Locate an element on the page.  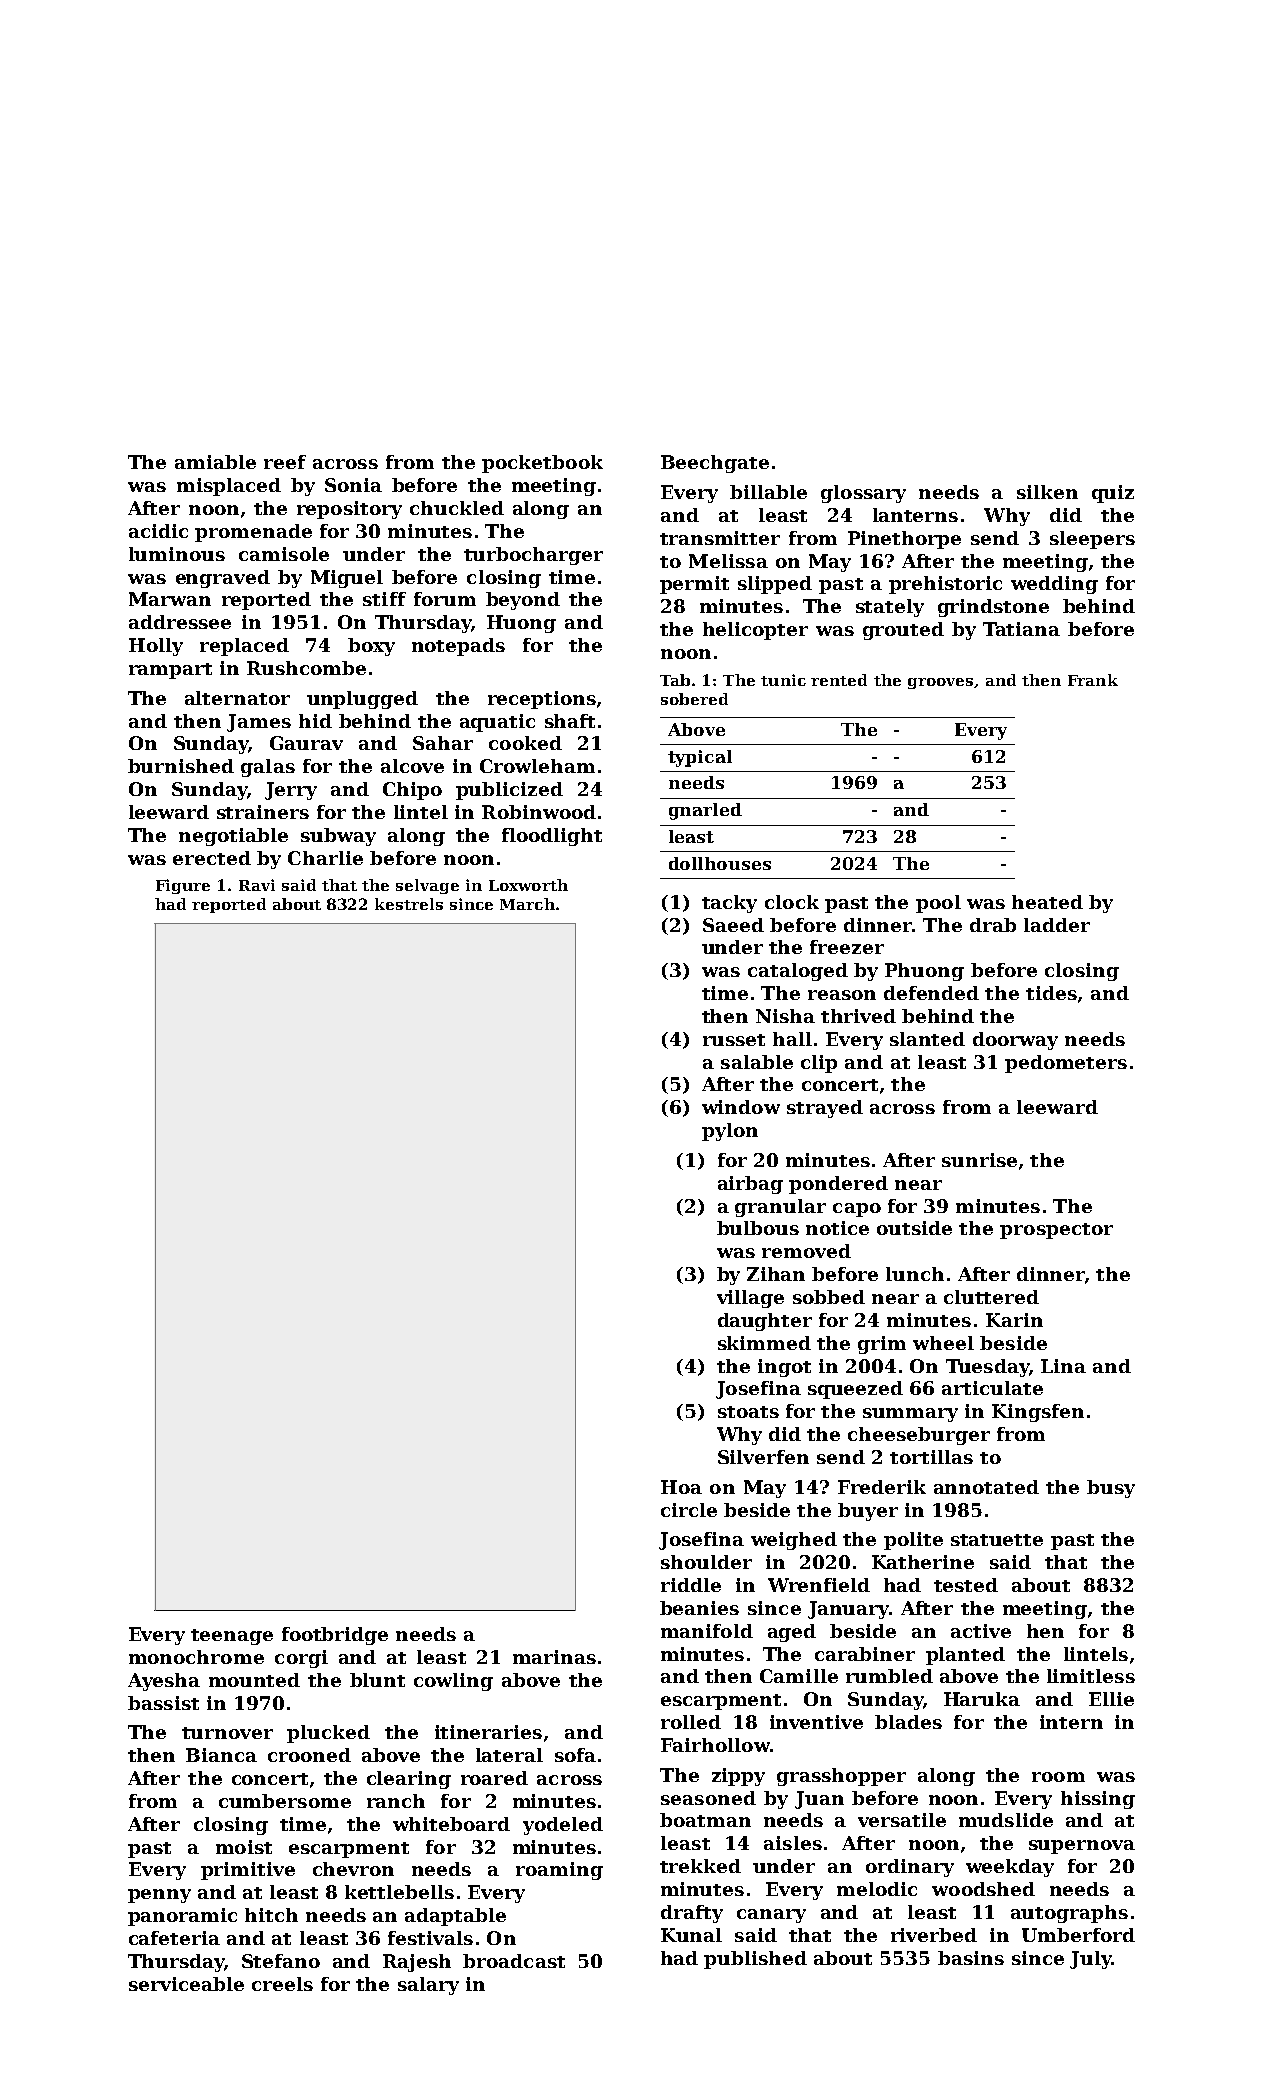
prospector is located at coordinates (1056, 1231).
